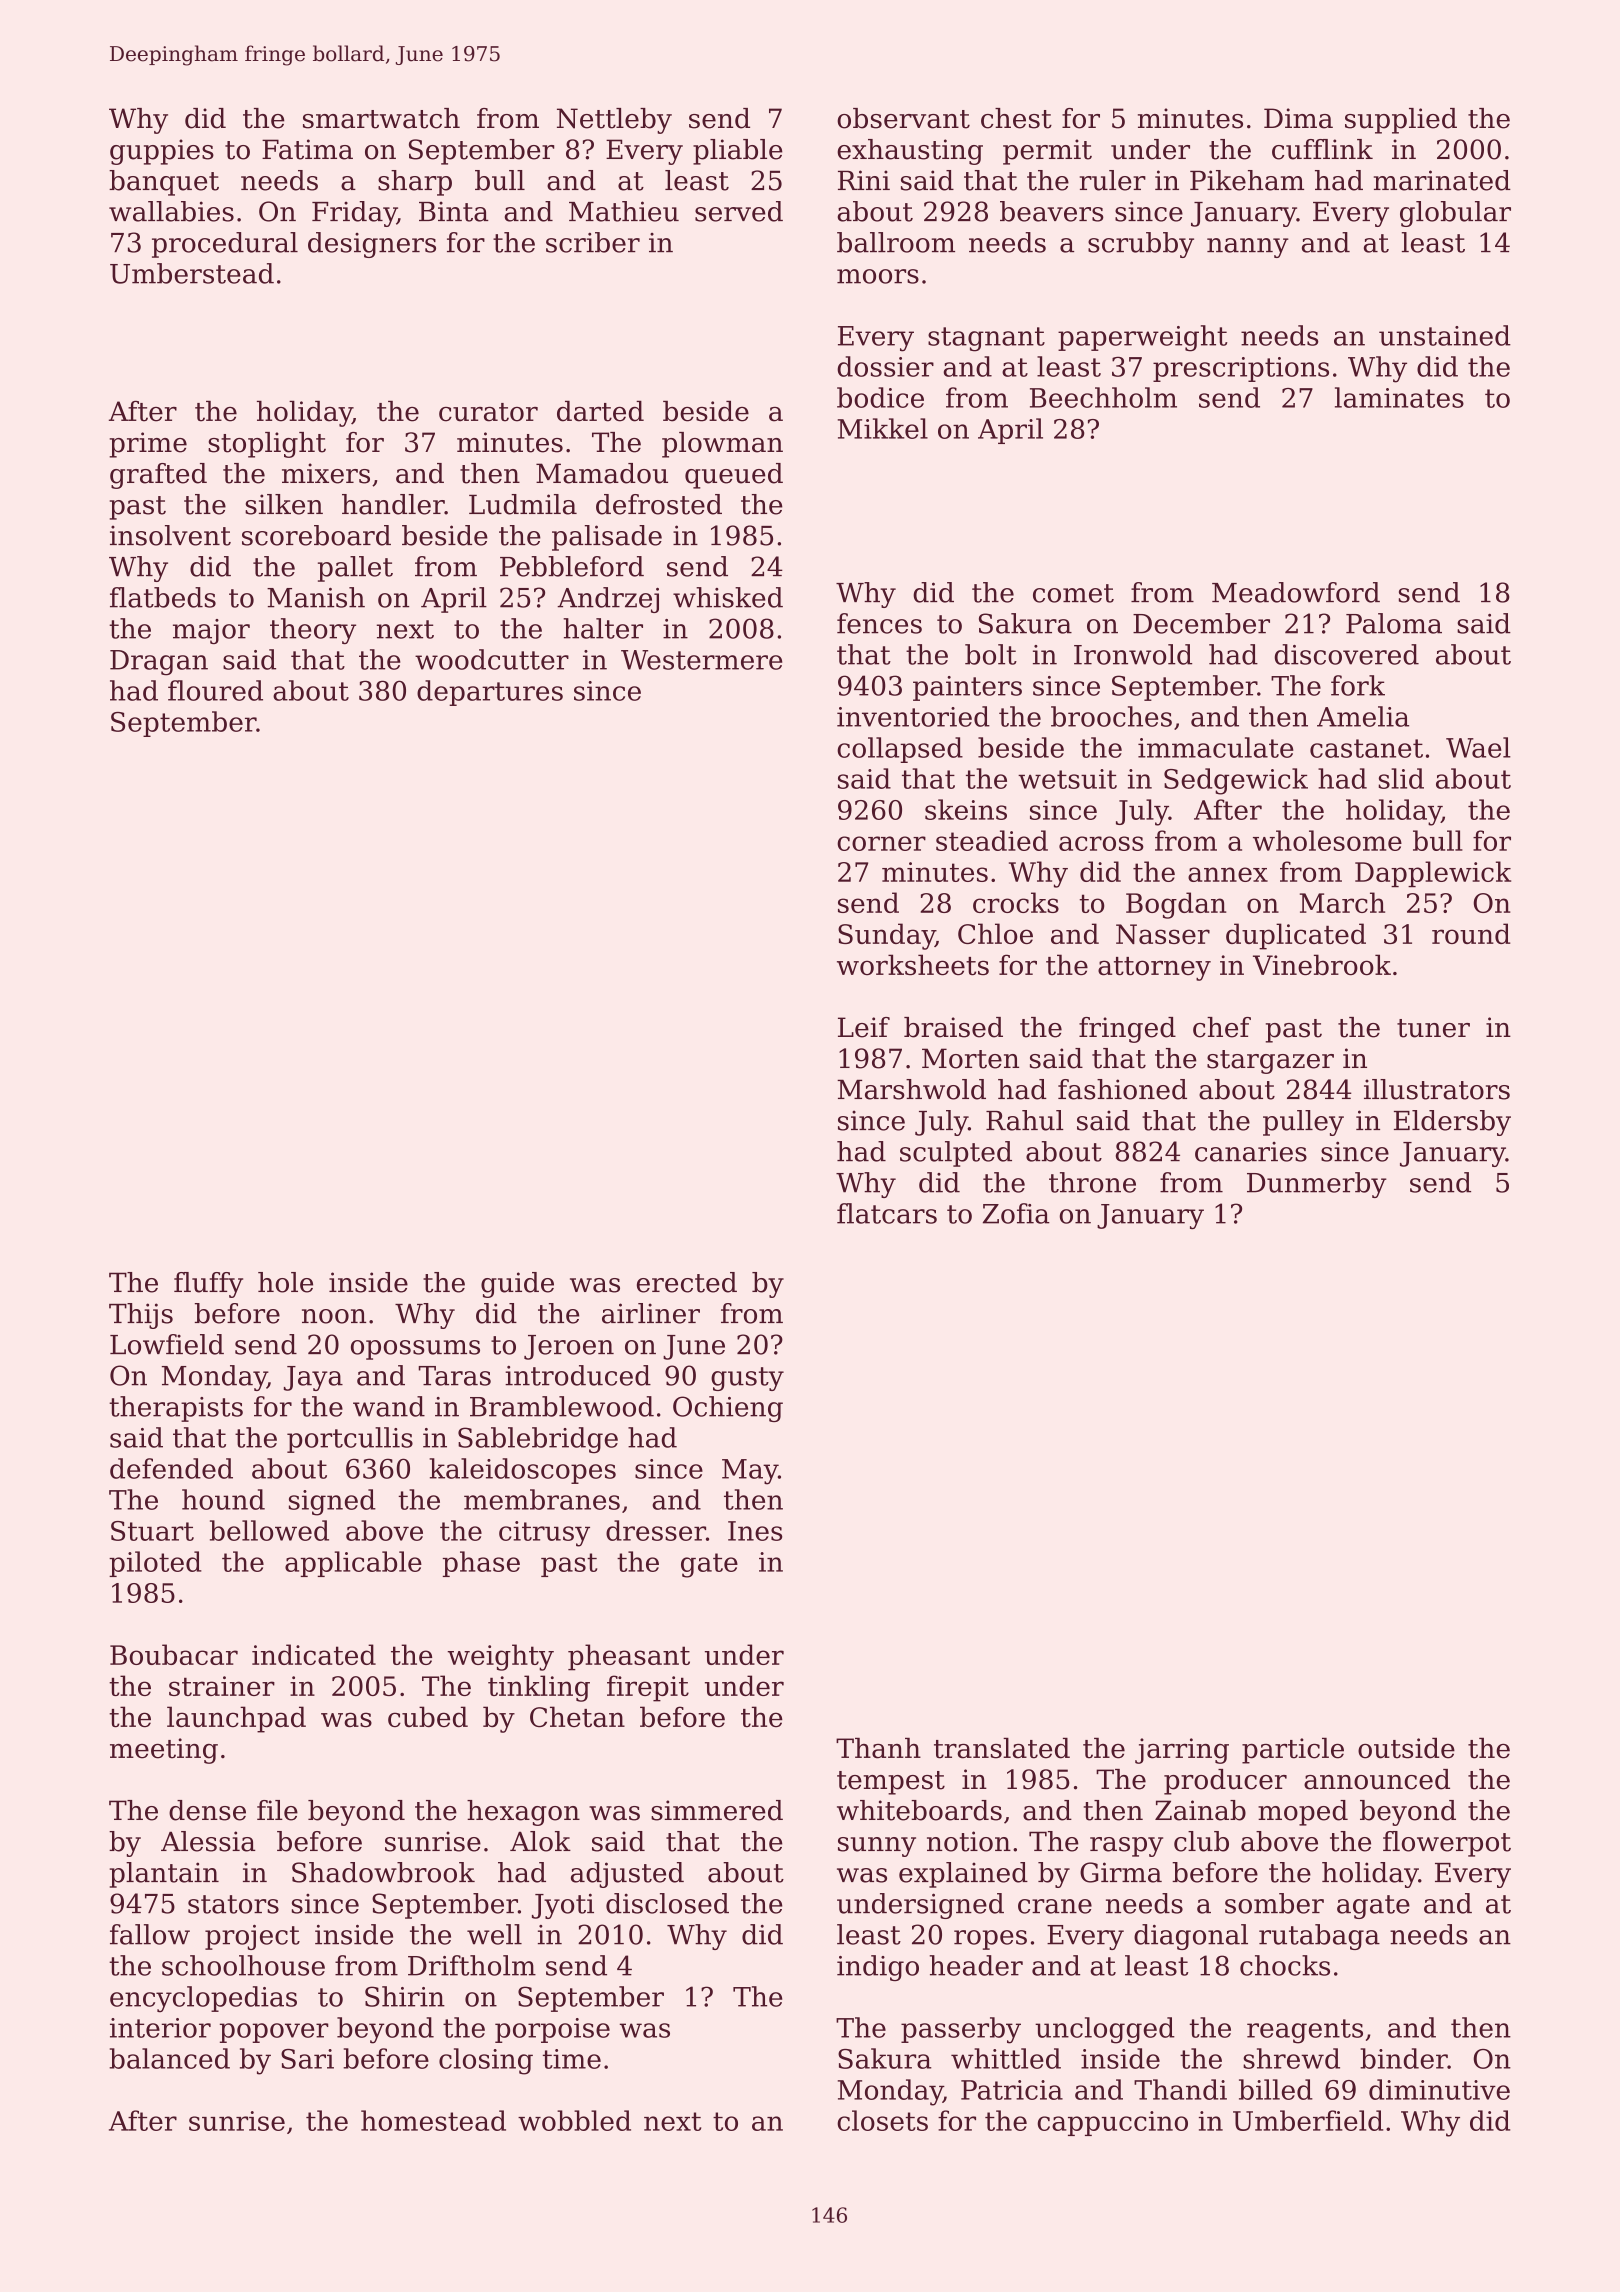 This screenshot has width=1620, height=2292. Describe the element at coordinates (747, 1379) in the screenshot. I see `gusty` at that location.
